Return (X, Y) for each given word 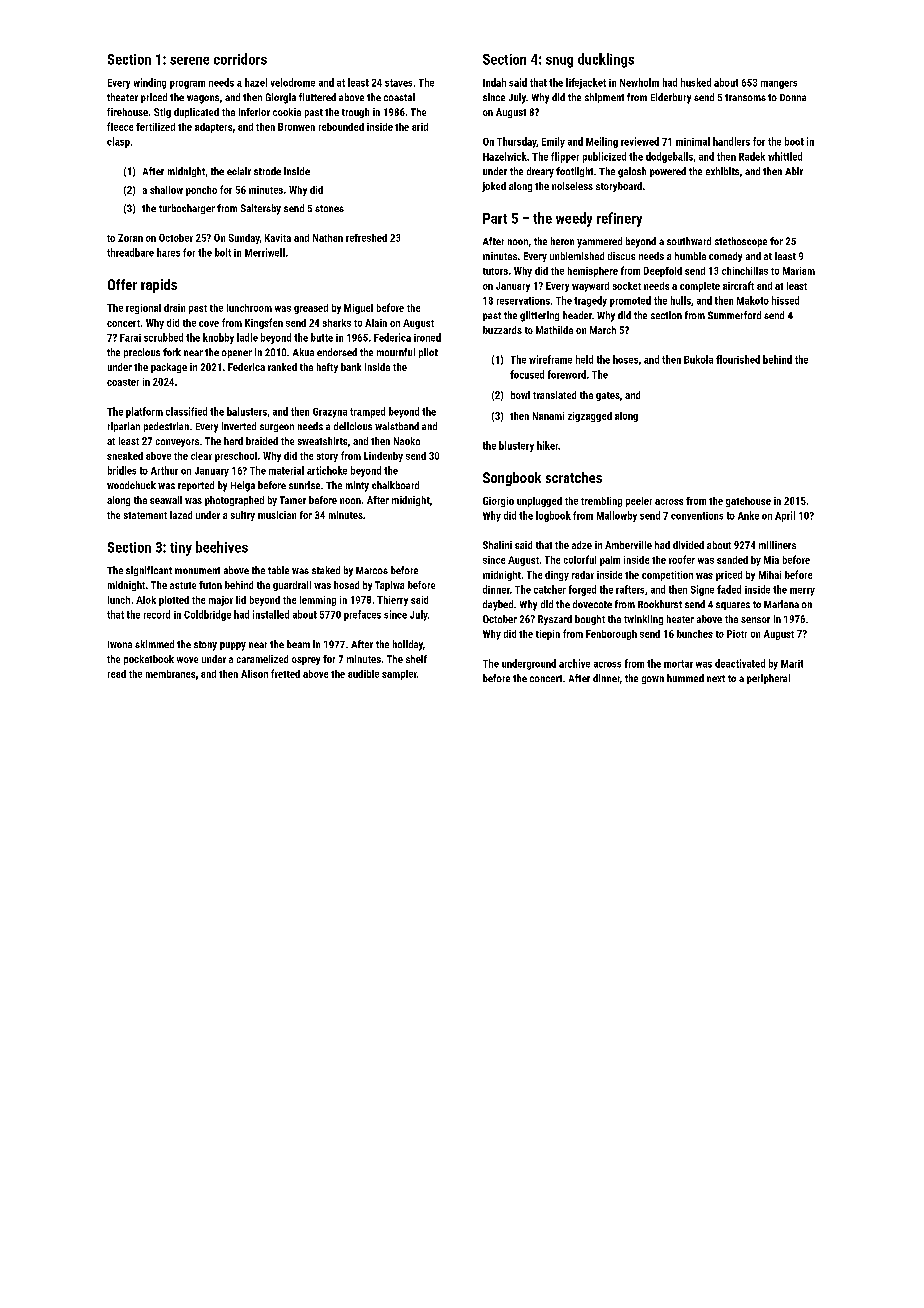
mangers (779, 85)
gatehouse (748, 502)
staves (398, 83)
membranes (170, 674)
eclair (239, 171)
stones (329, 208)
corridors (240, 59)
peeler (639, 502)
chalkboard (395, 485)
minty (357, 486)
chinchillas (745, 271)
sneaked (125, 456)
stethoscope (741, 242)
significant (149, 571)
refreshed (366, 238)
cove (209, 324)
